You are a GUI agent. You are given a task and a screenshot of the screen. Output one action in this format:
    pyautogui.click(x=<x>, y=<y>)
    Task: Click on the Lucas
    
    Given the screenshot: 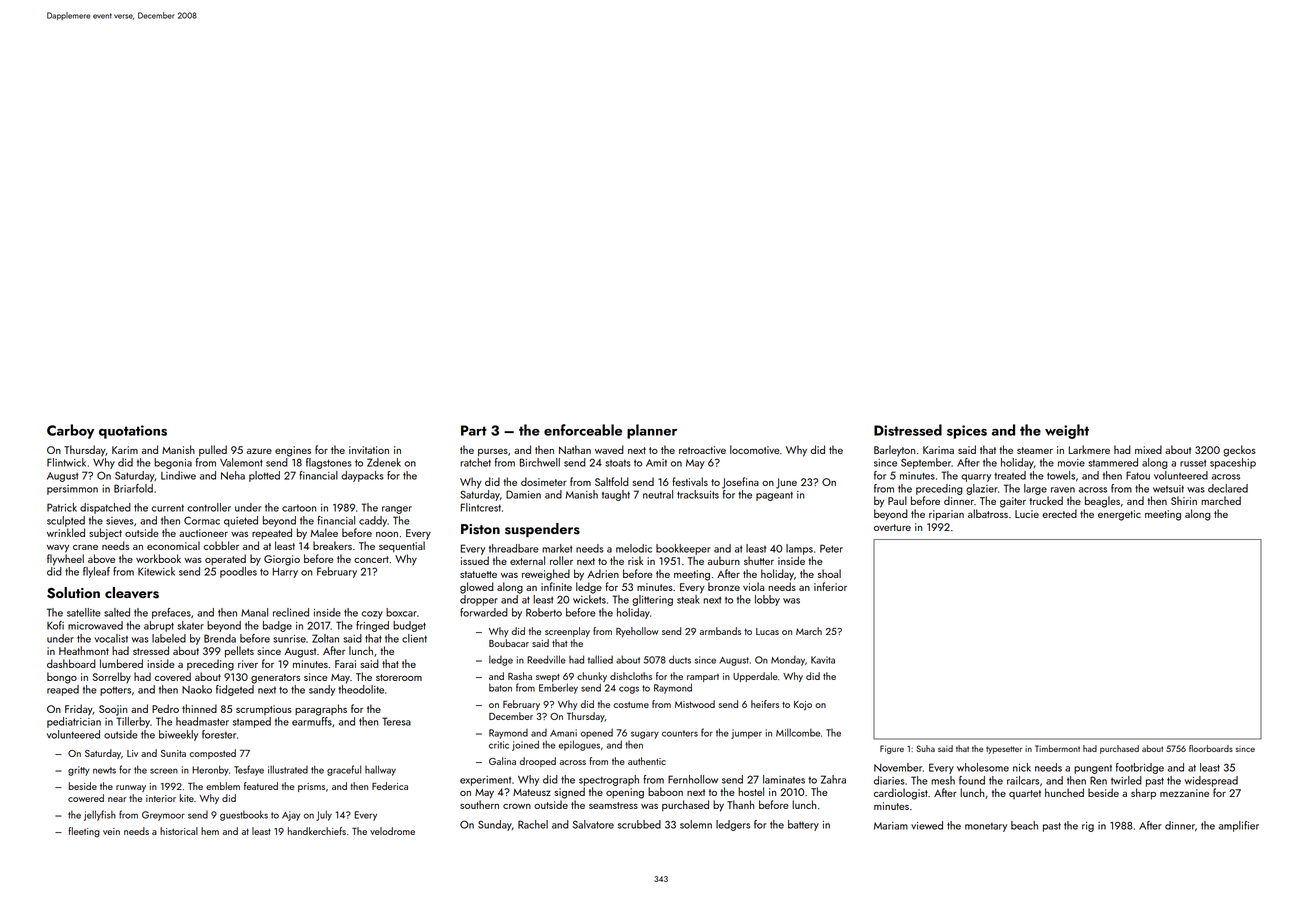 What is the action you would take?
    pyautogui.click(x=767, y=631)
